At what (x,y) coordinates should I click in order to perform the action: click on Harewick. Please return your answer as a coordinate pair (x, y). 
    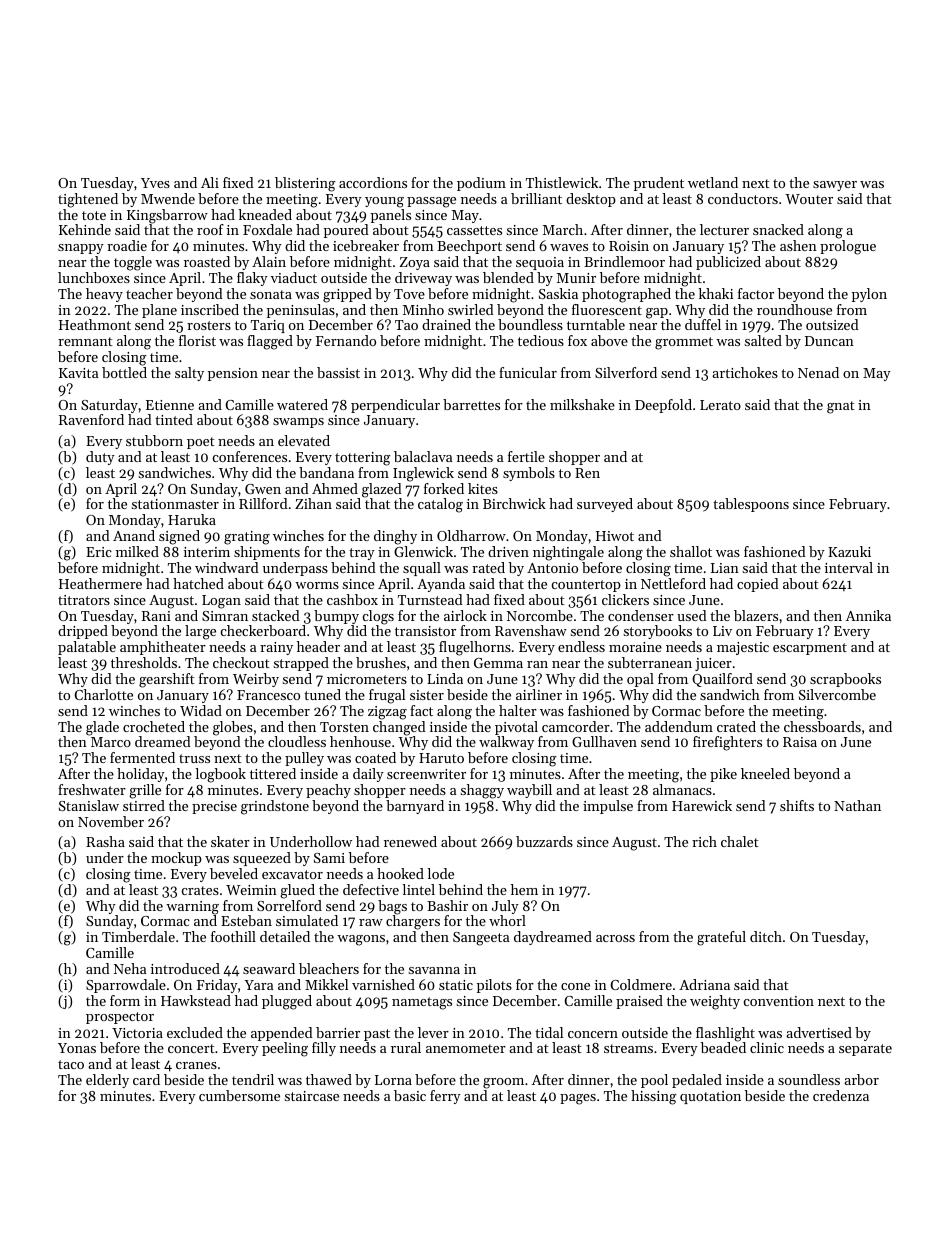
    Looking at the image, I should click on (702, 805).
